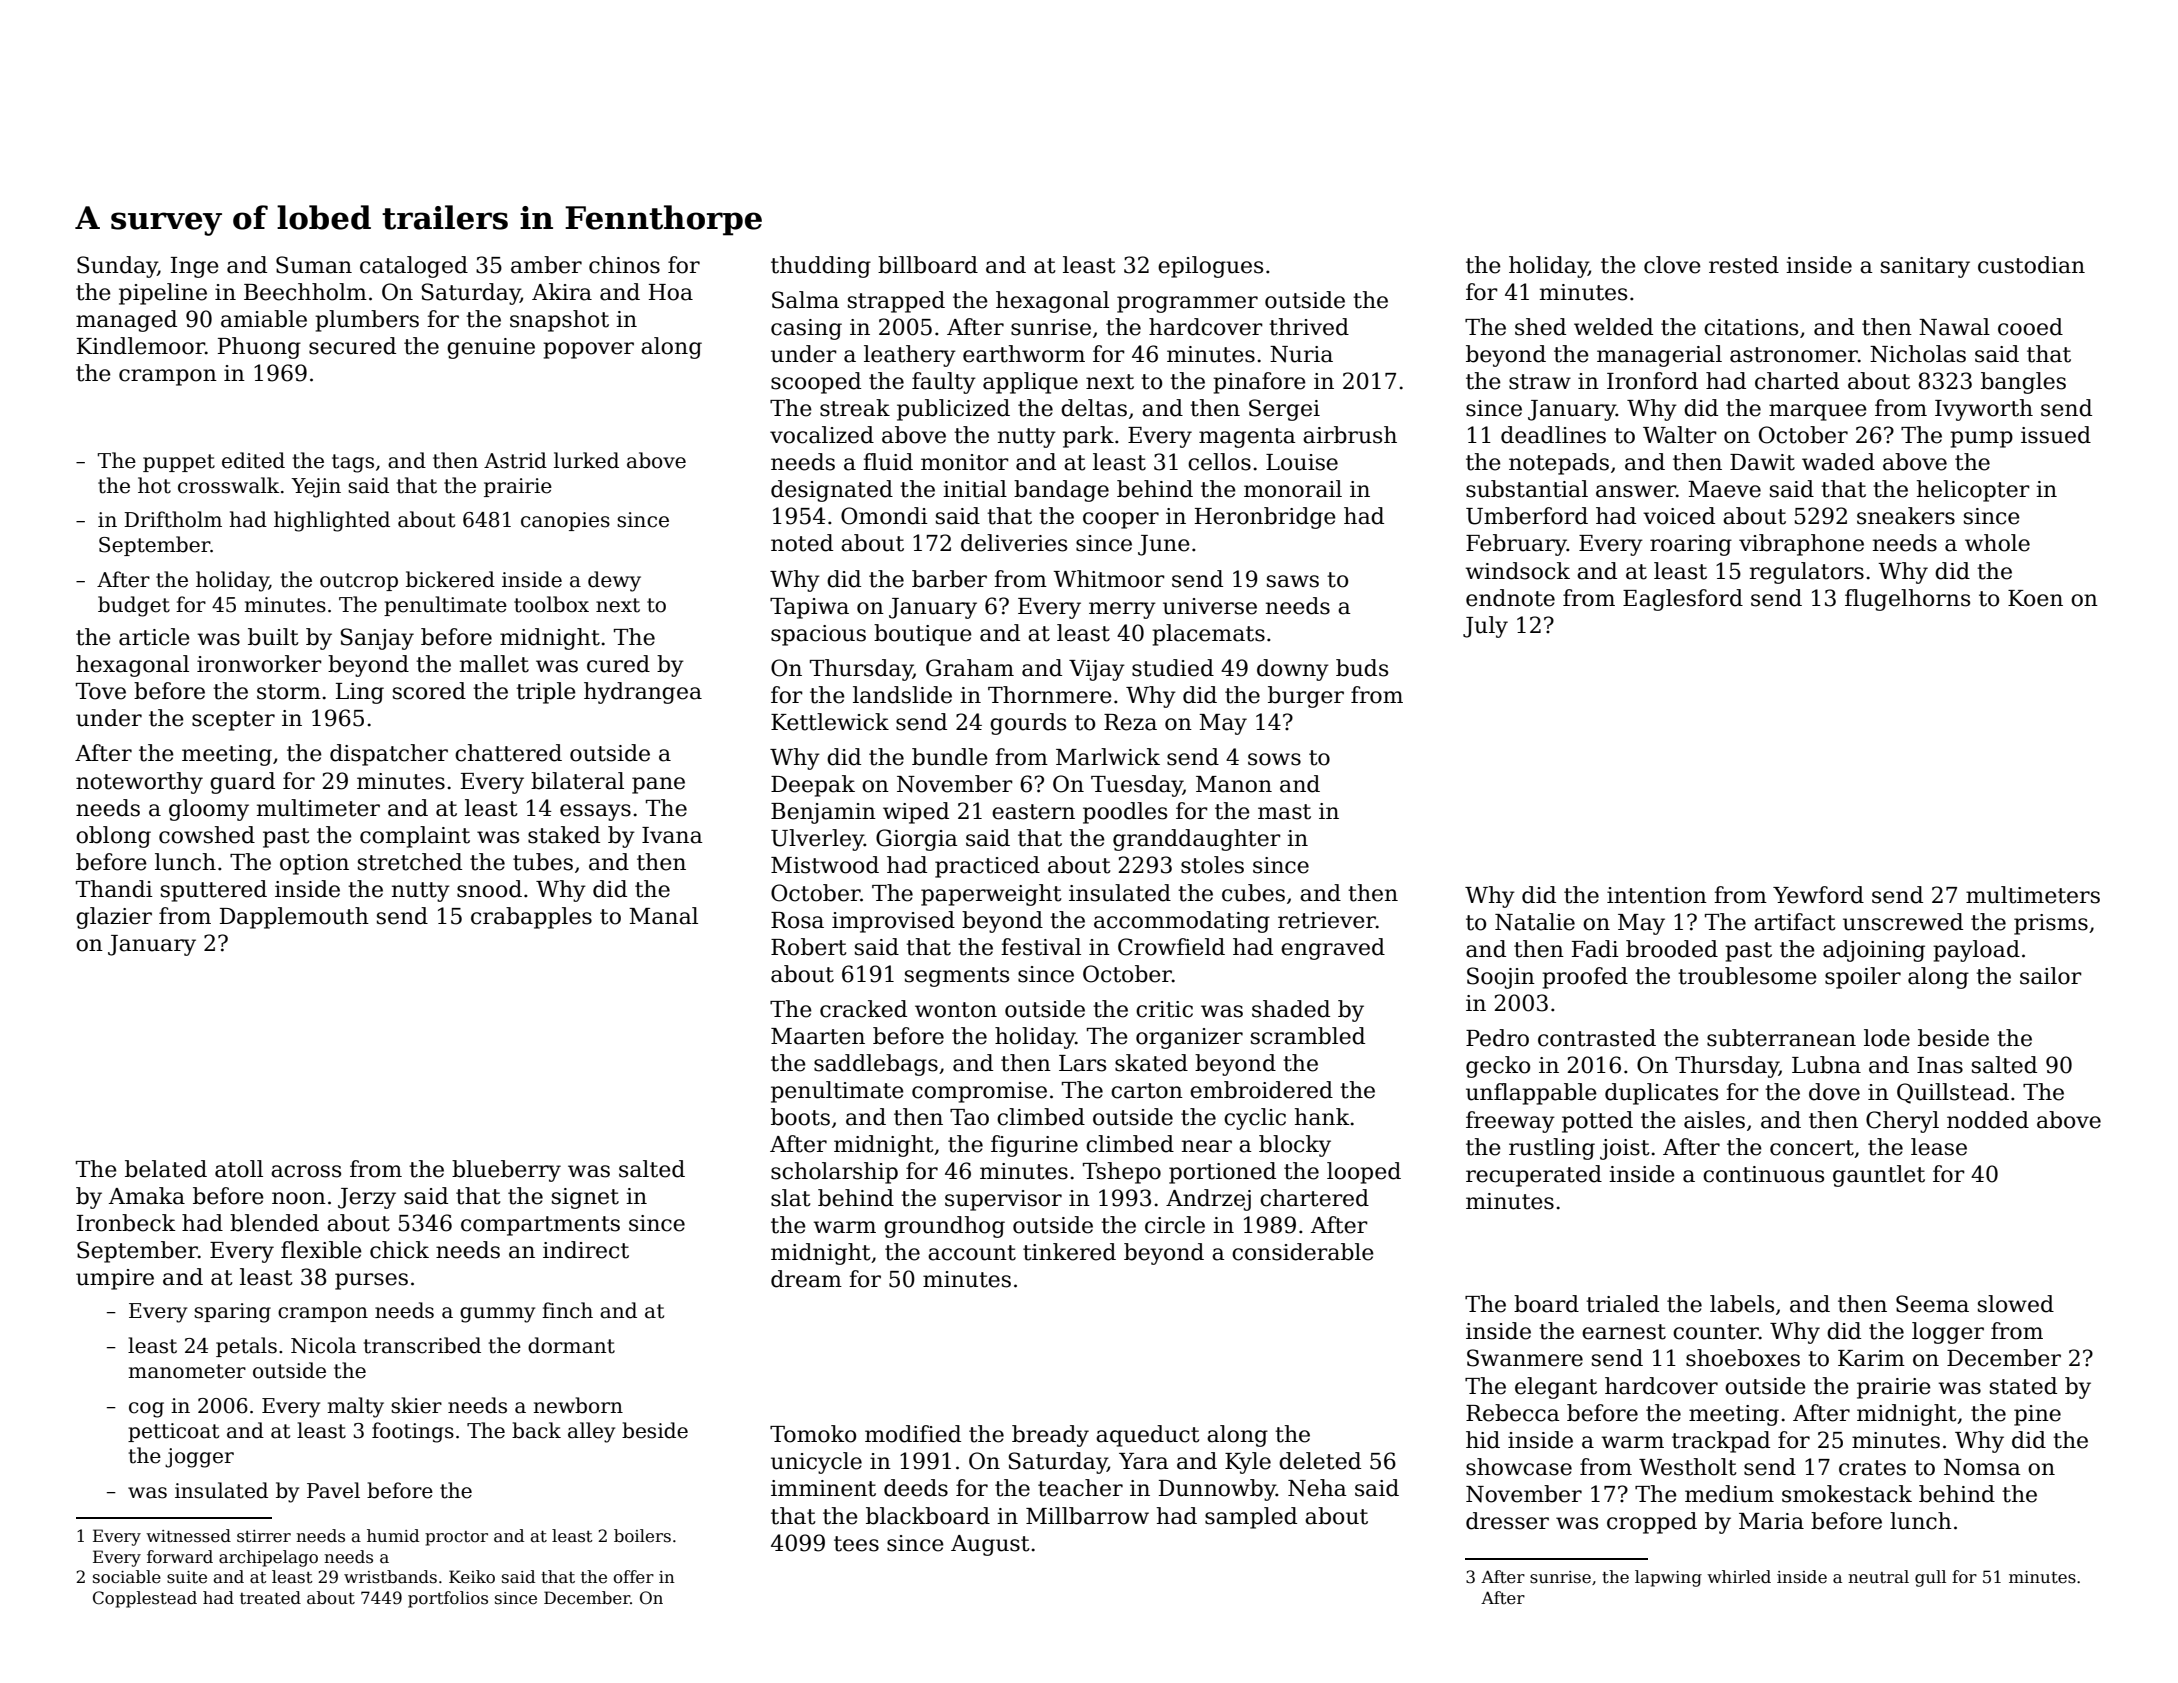 The image size is (2178, 1683). What do you see at coordinates (1714, 1120) in the image?
I see `aisles` at bounding box center [1714, 1120].
